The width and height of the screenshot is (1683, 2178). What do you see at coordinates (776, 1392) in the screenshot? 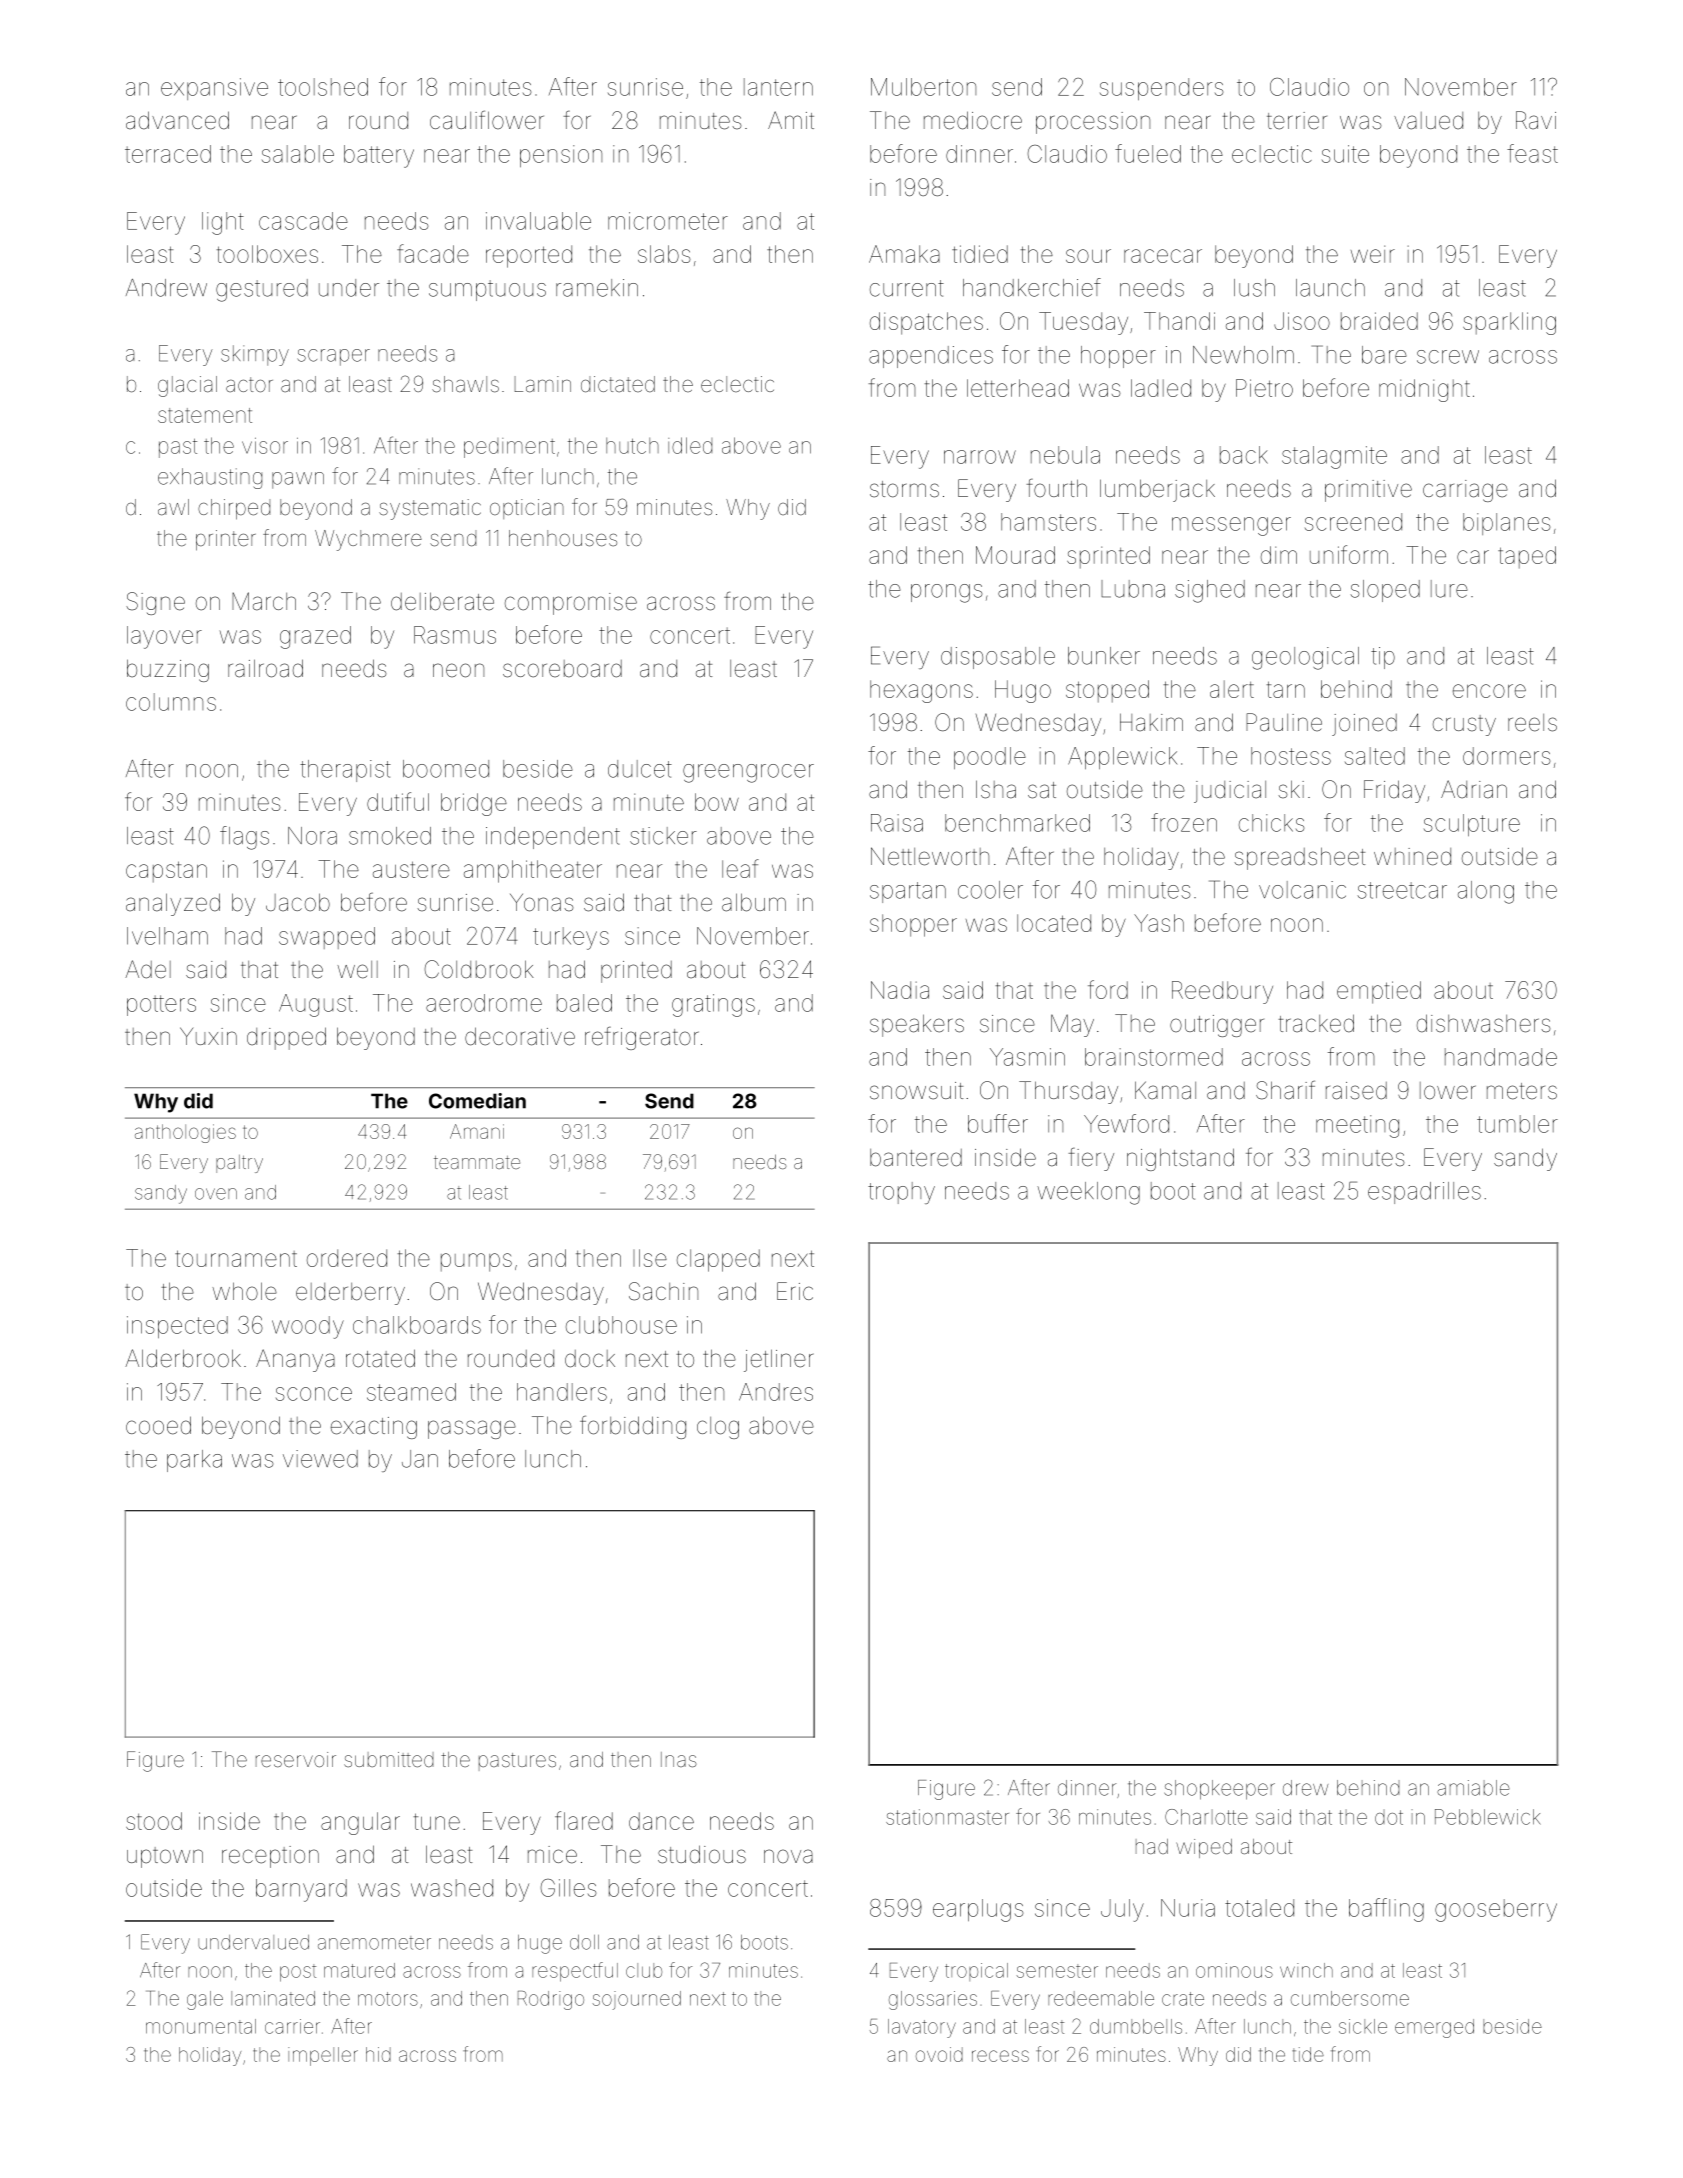
I see `Andres` at bounding box center [776, 1392].
